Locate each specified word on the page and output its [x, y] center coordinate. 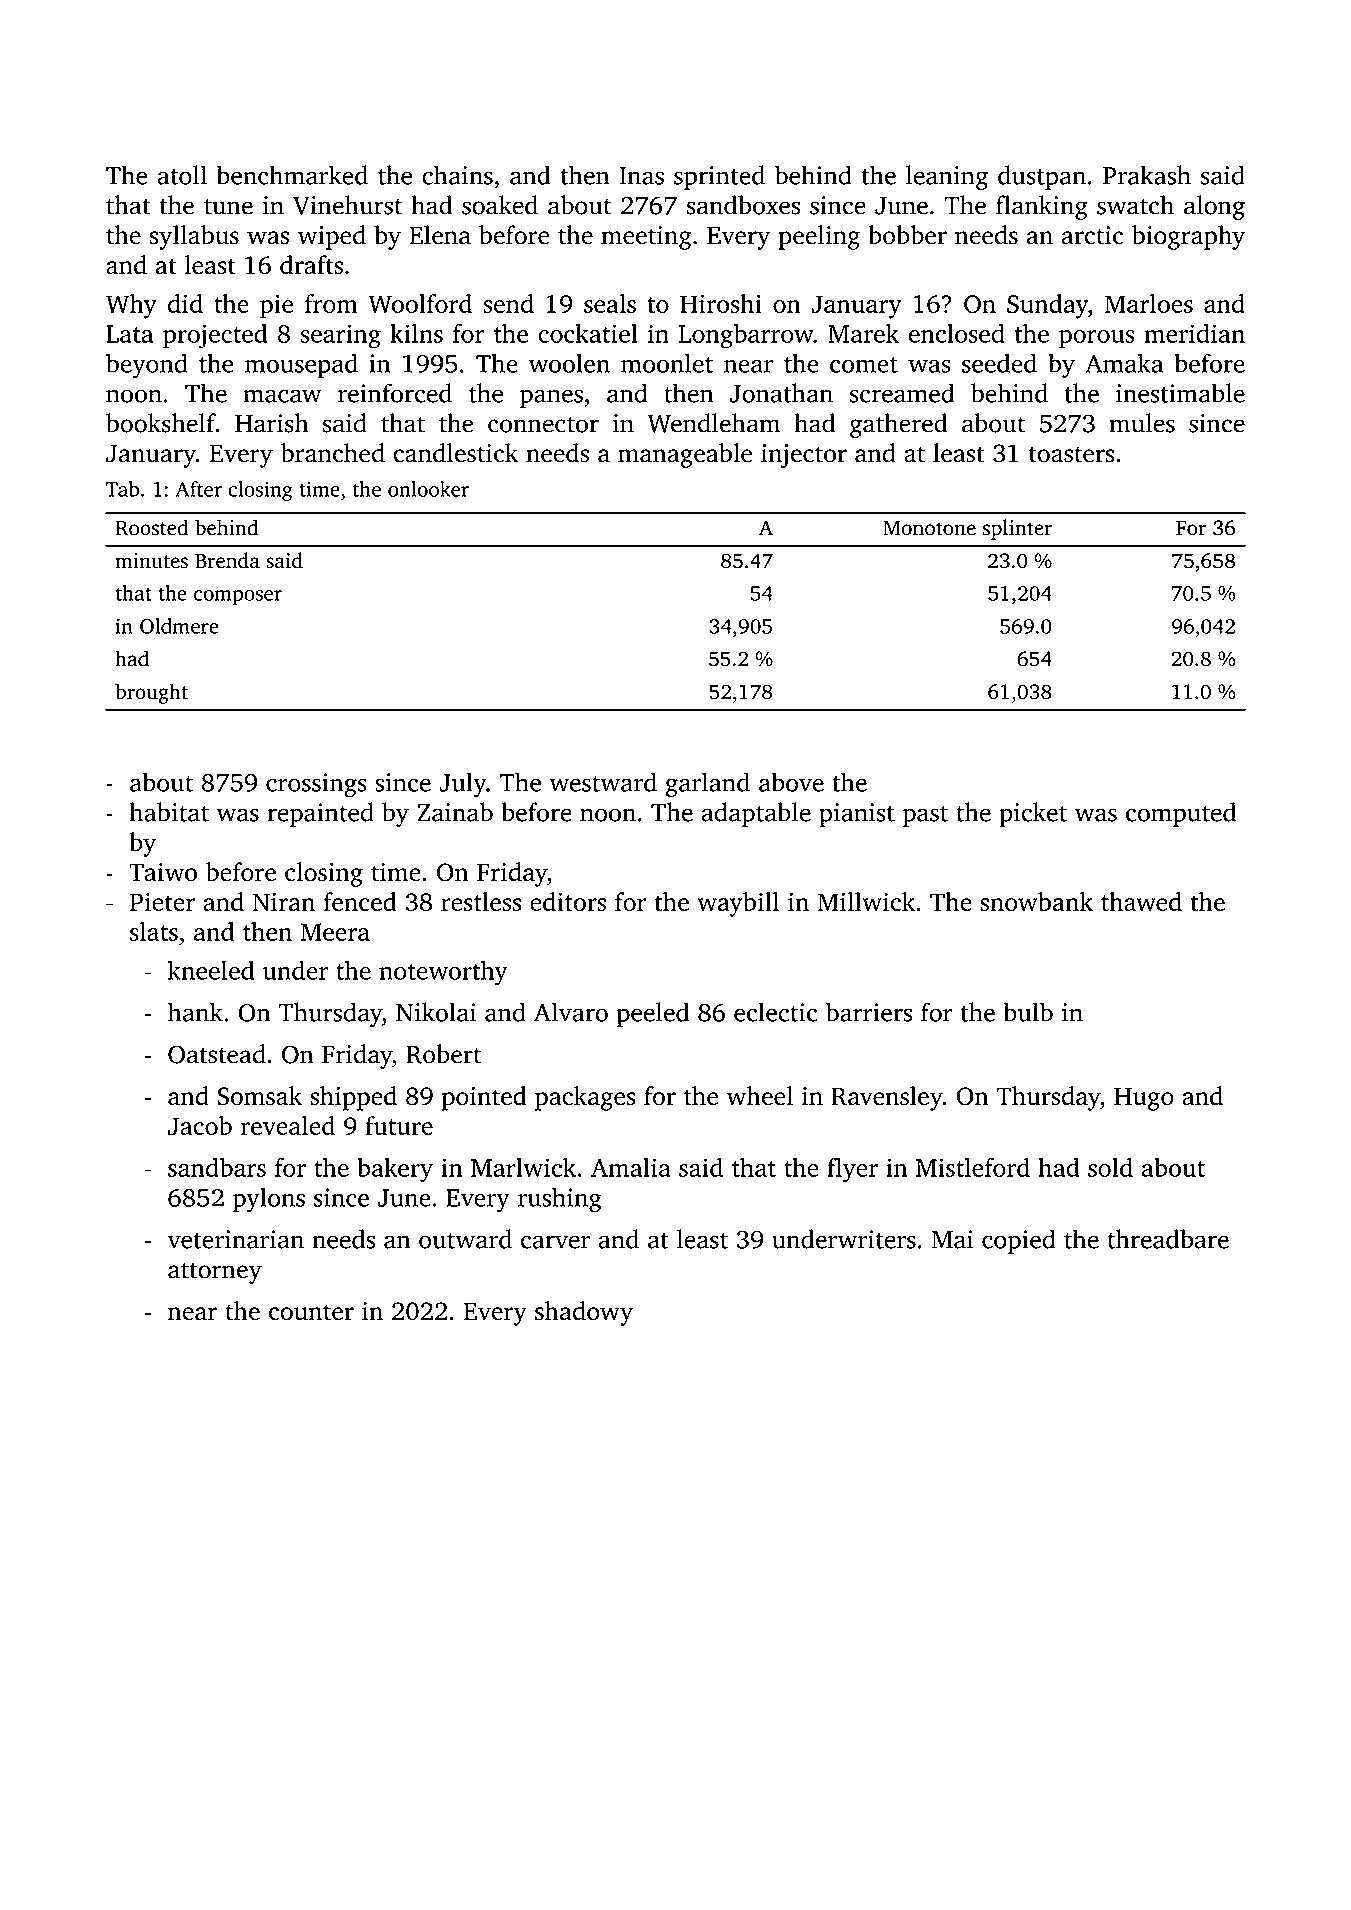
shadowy [584, 1313]
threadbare [1168, 1239]
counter [311, 1312]
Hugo [1144, 1099]
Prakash [1147, 175]
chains [457, 175]
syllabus [194, 237]
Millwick [866, 901]
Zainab [455, 812]
